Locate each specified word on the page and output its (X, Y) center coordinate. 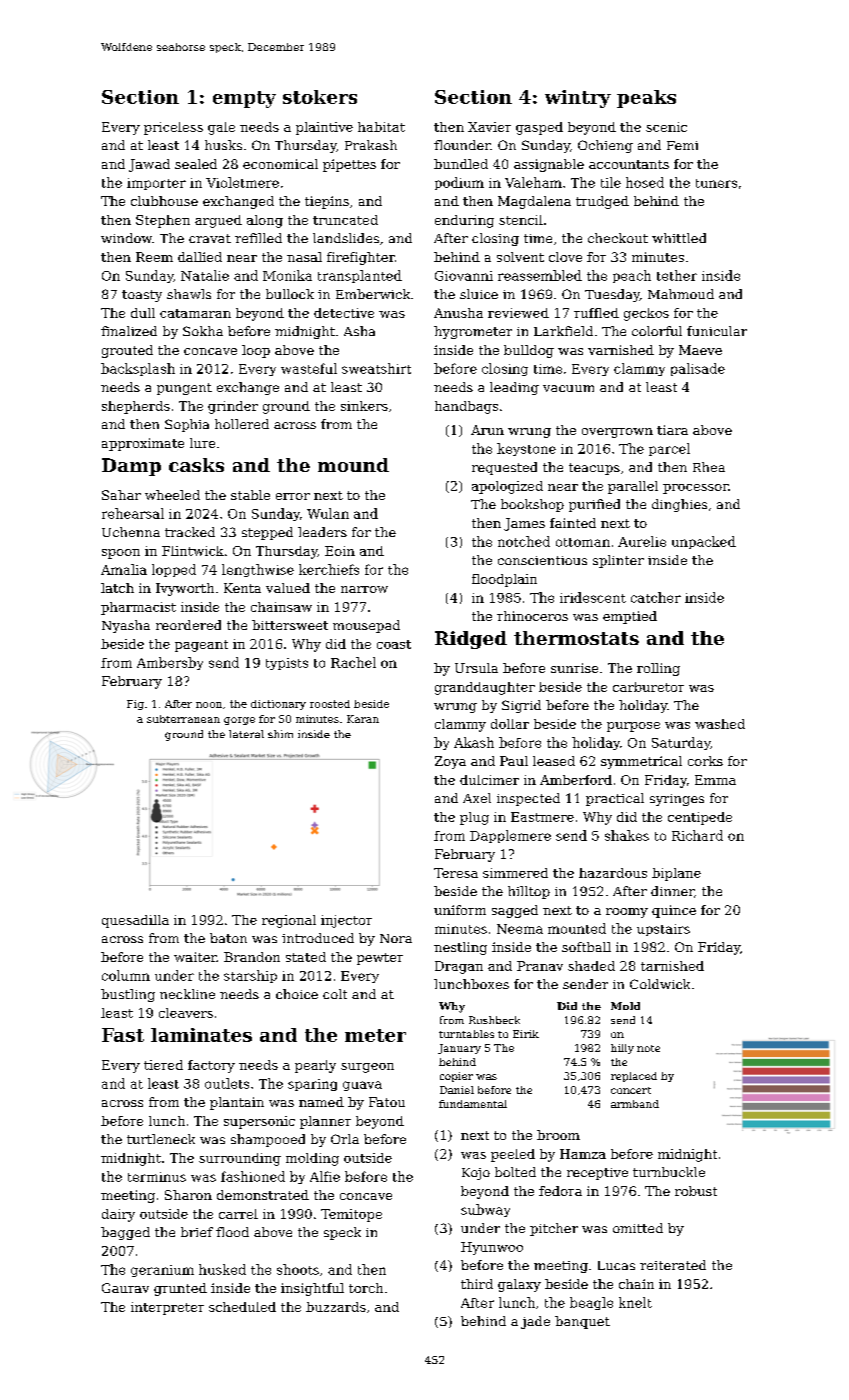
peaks (646, 99)
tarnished (672, 966)
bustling (128, 995)
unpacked (704, 542)
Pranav (540, 966)
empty (244, 99)
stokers (320, 97)
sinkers (364, 406)
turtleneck (161, 1139)
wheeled (172, 495)
